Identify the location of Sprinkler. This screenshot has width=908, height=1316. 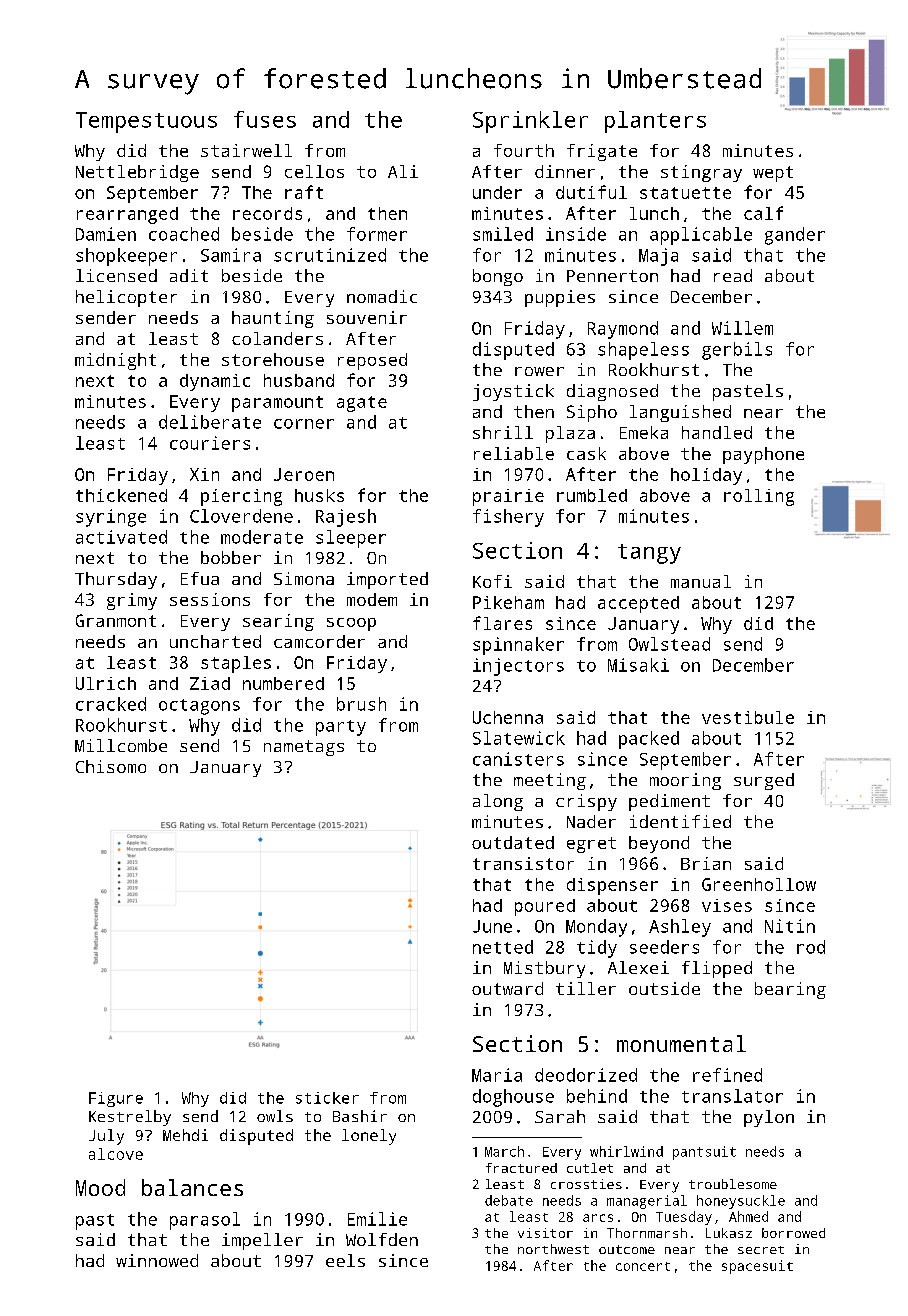
(530, 122).
